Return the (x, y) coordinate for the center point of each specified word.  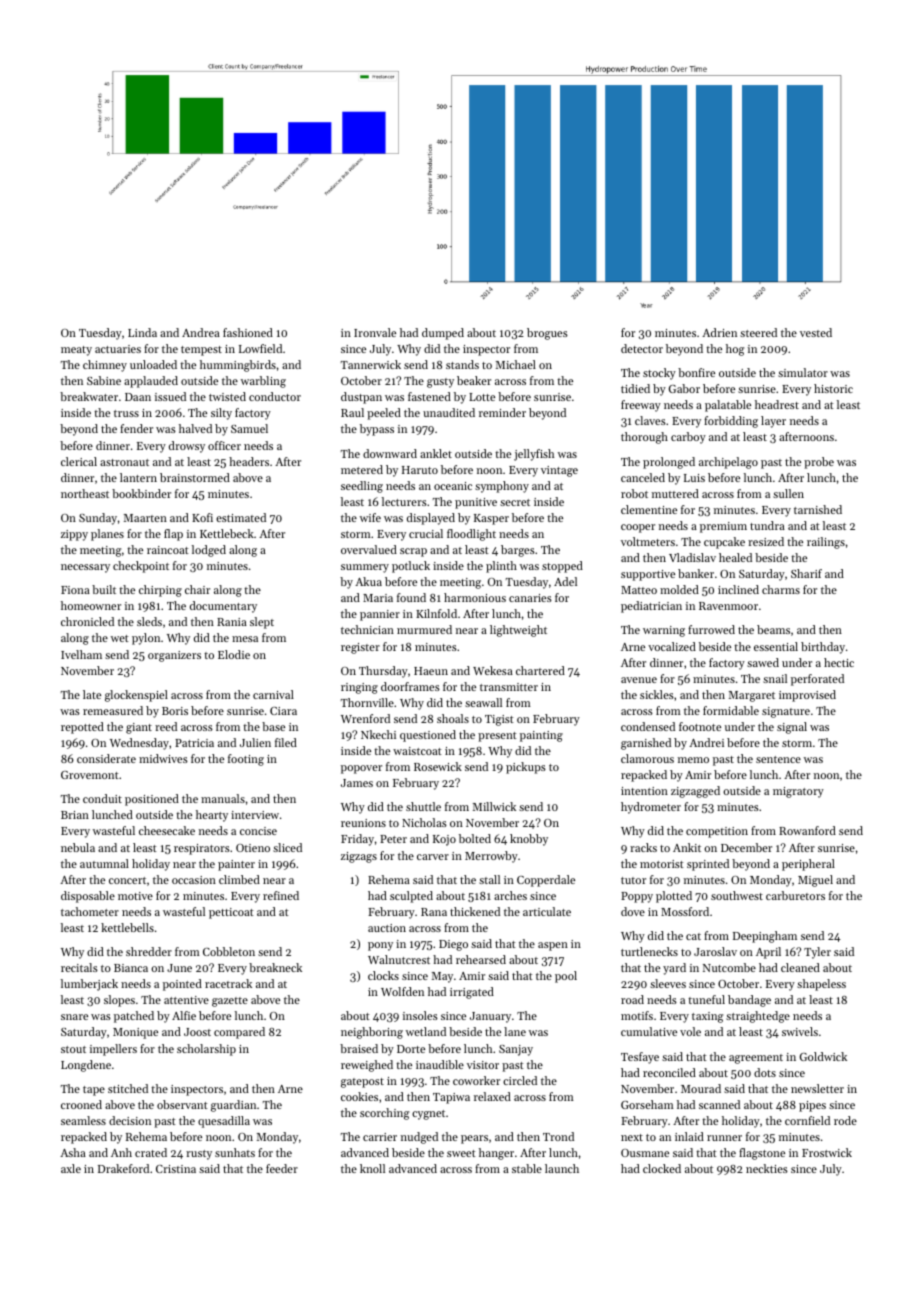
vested (816, 332)
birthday (823, 648)
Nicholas (424, 822)
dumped (443, 334)
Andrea (201, 332)
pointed (182, 985)
